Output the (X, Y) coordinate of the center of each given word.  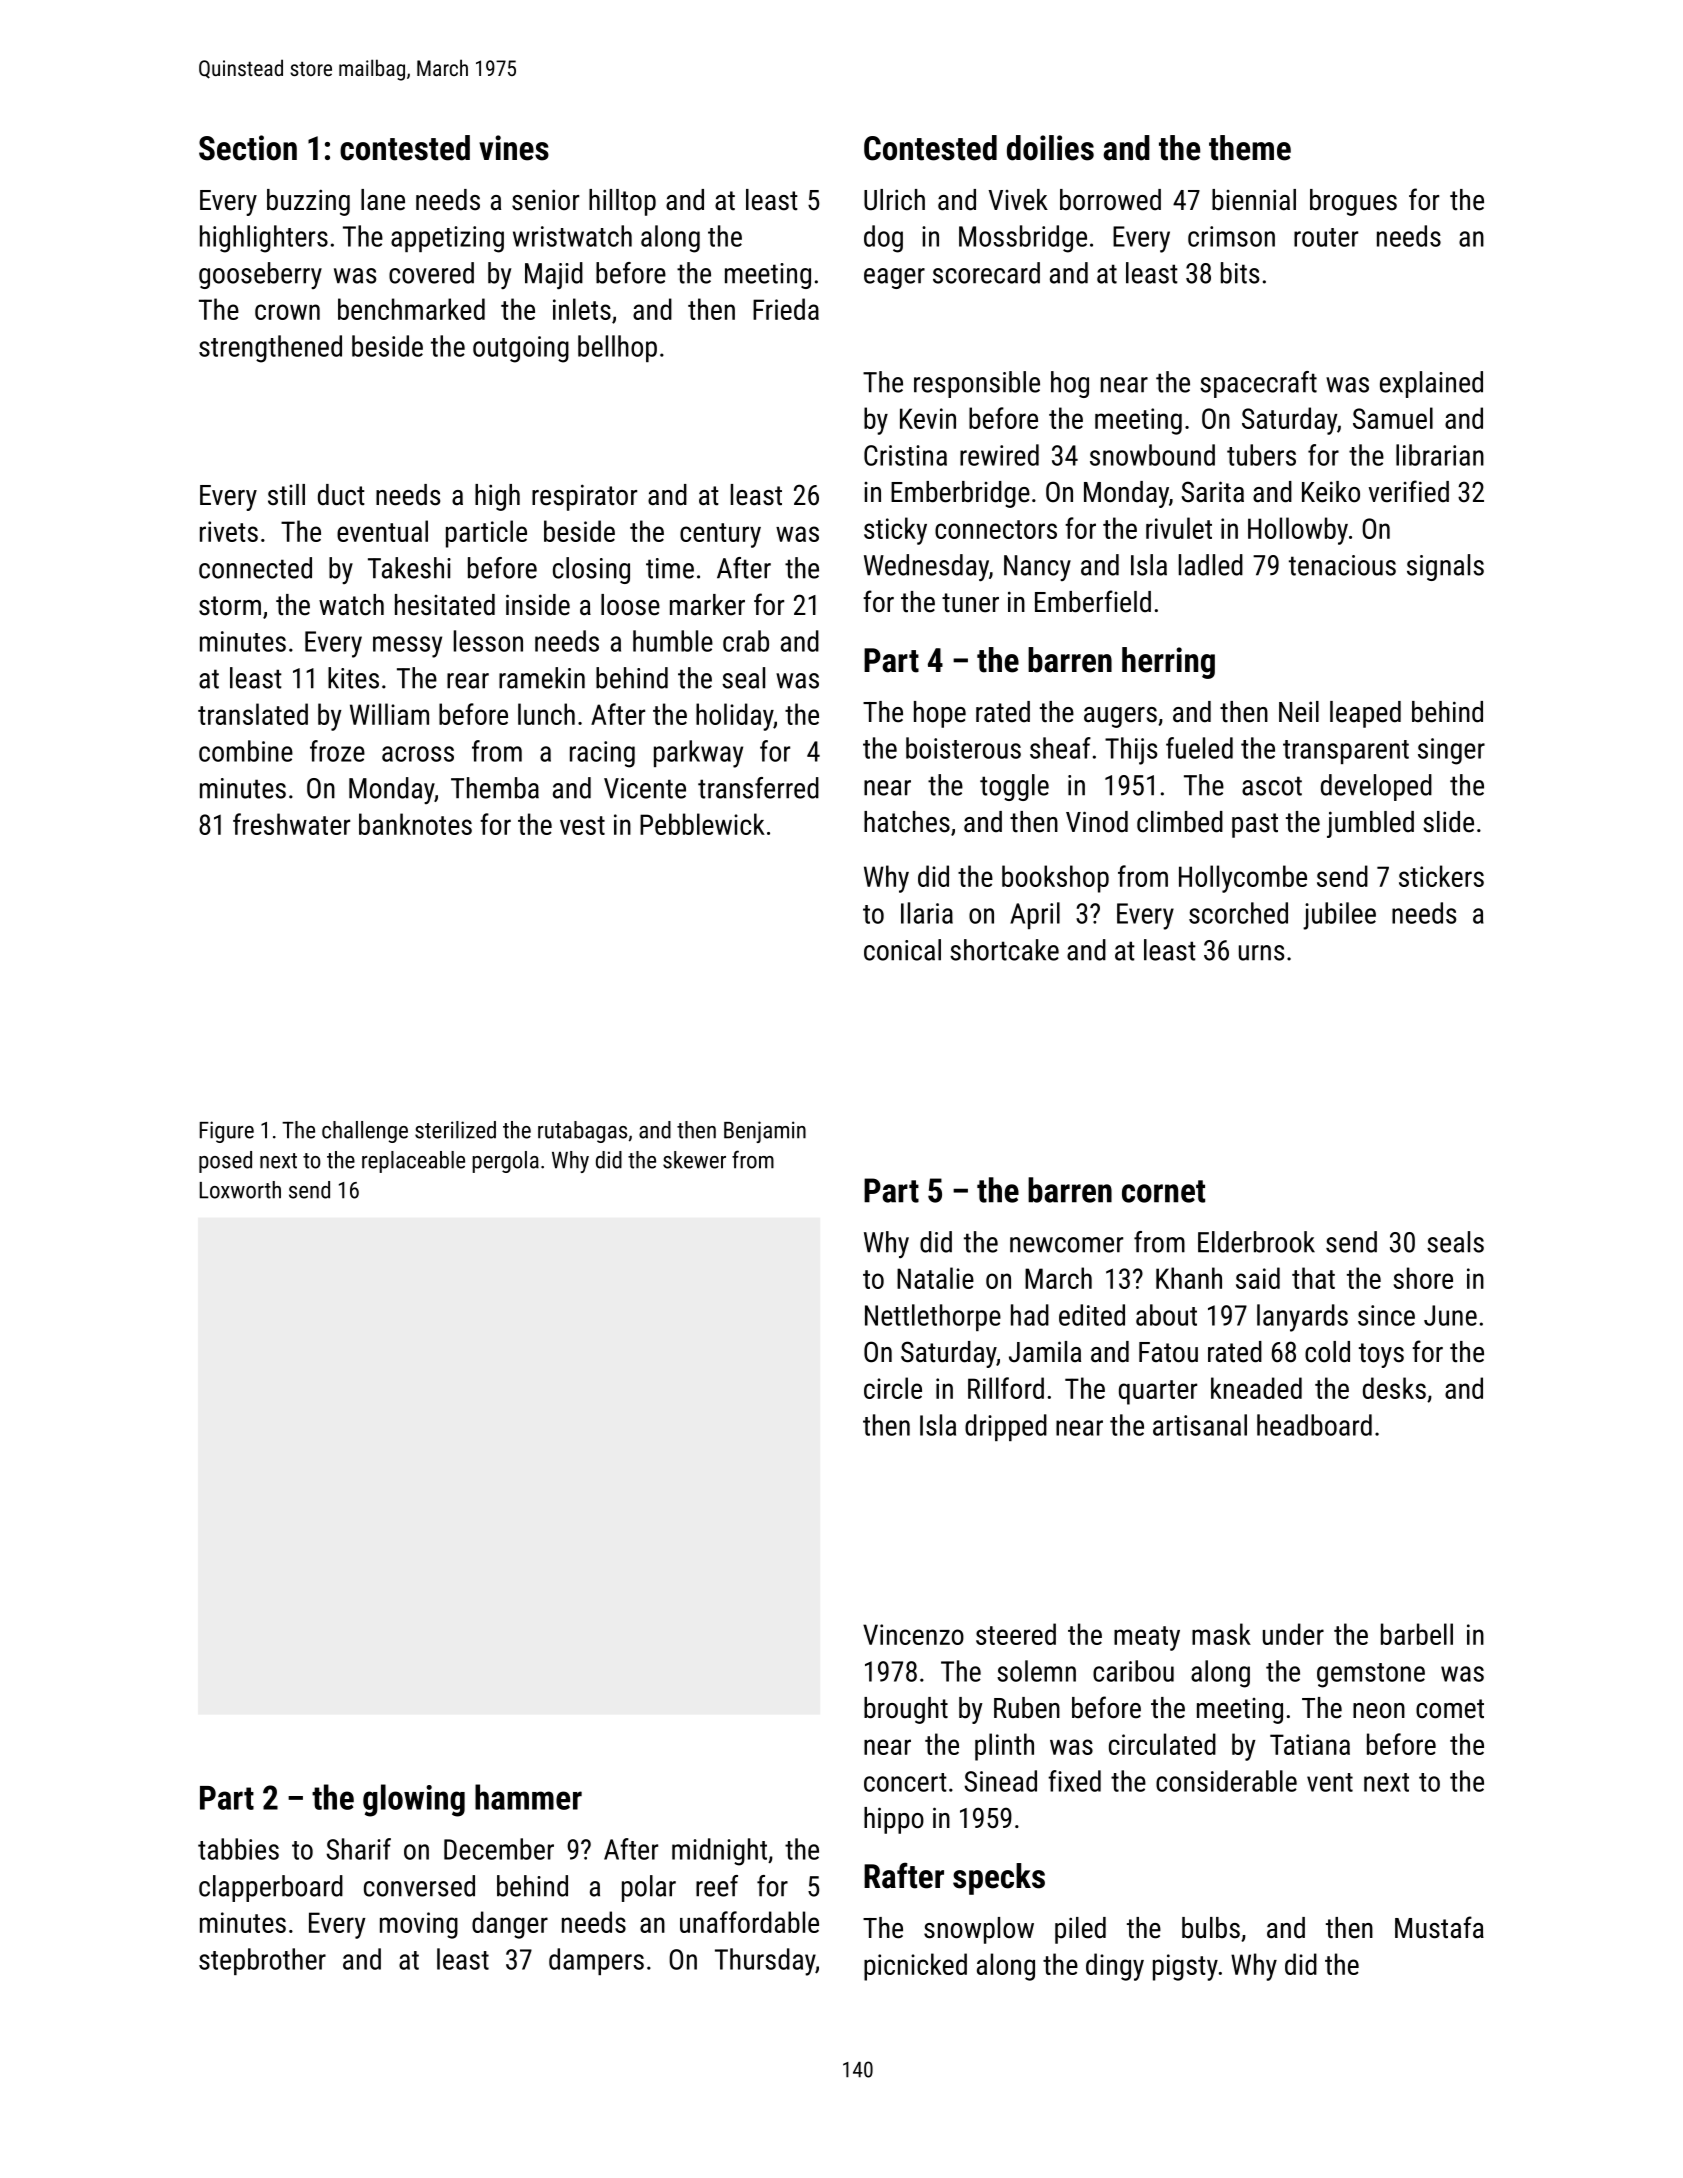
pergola (505, 1162)
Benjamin (765, 1132)
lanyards (1302, 1318)
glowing (414, 1800)
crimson (1231, 236)
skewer (694, 1160)
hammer (528, 1797)
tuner (970, 603)
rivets (229, 531)
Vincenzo (913, 1634)
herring (1168, 663)
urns (1261, 953)
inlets (582, 309)
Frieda (786, 309)
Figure (227, 1132)
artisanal (1200, 1425)
